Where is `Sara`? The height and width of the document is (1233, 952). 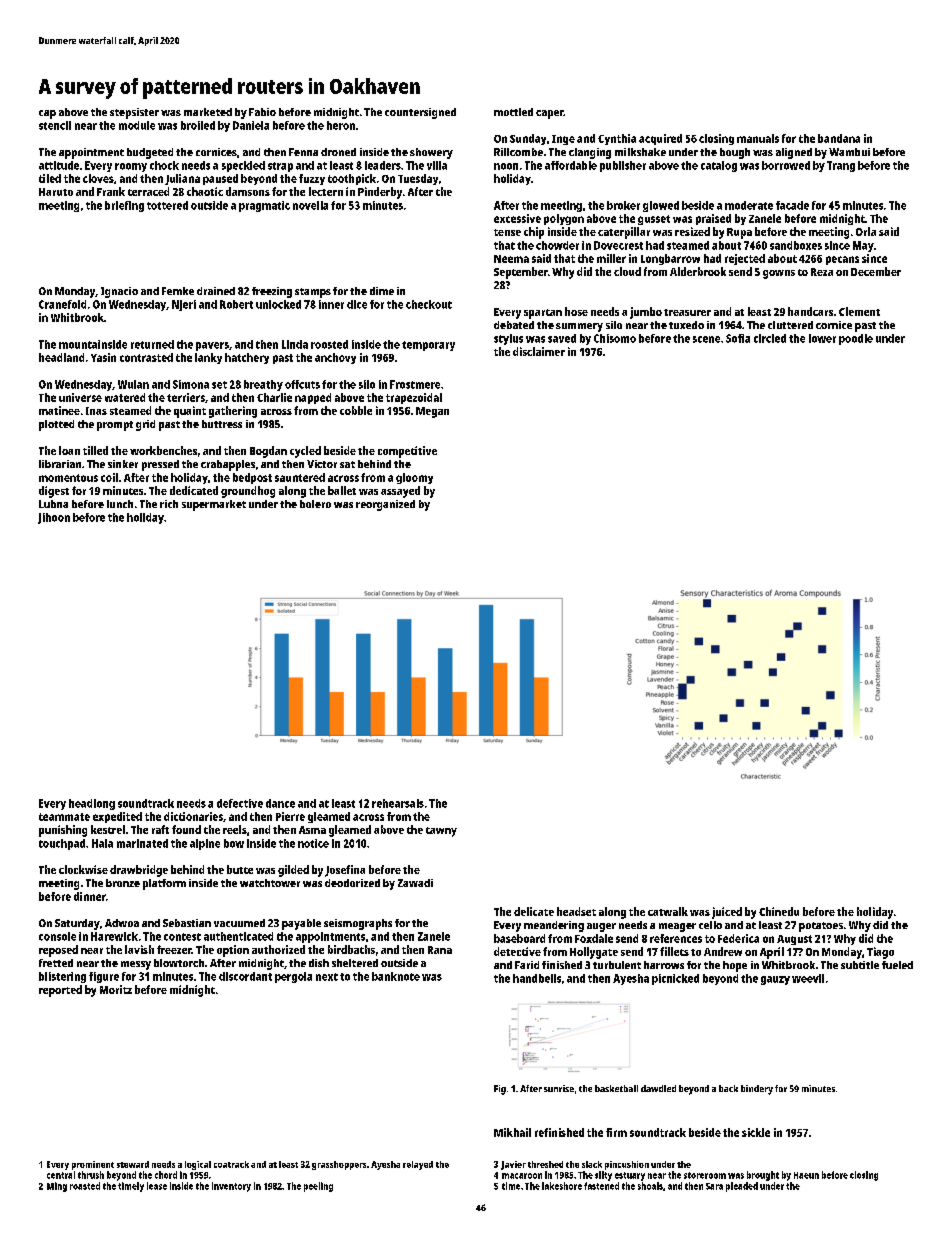 Sara is located at coordinates (714, 1186).
